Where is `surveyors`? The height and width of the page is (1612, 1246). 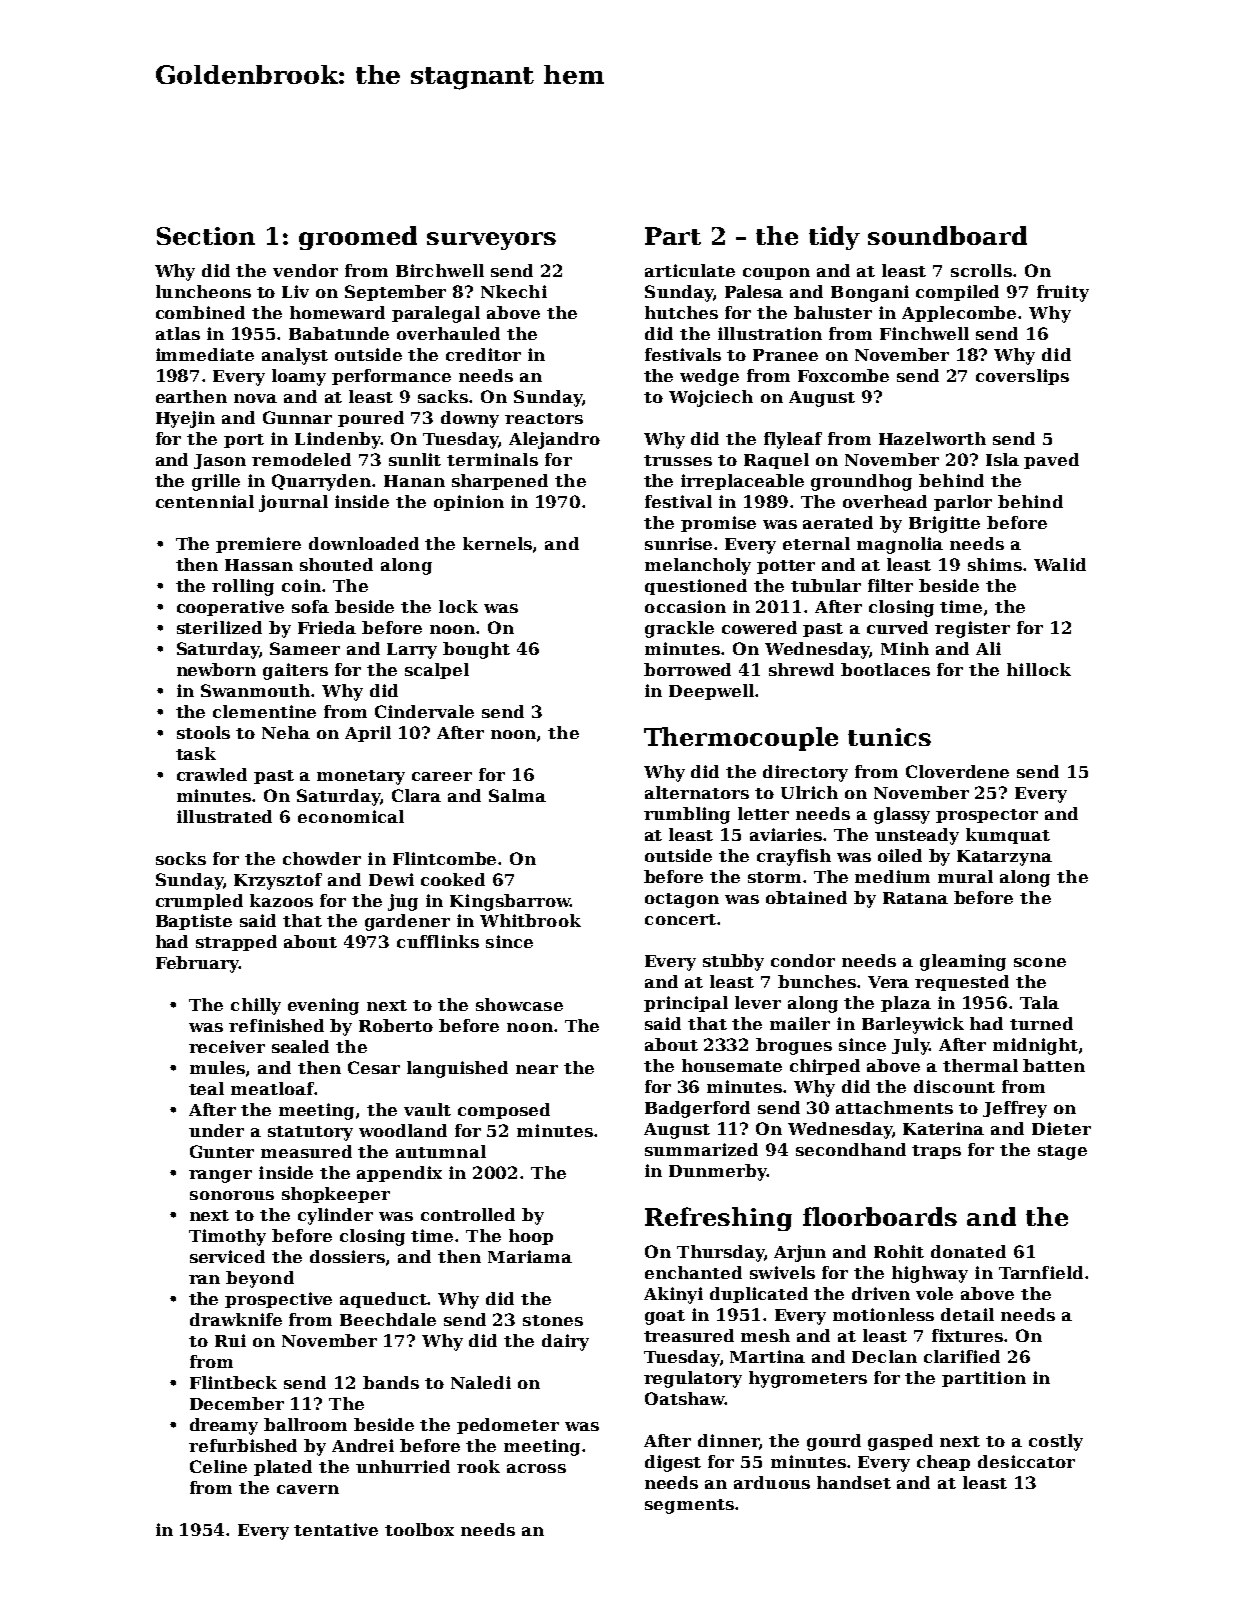 surveyors is located at coordinates (491, 241).
